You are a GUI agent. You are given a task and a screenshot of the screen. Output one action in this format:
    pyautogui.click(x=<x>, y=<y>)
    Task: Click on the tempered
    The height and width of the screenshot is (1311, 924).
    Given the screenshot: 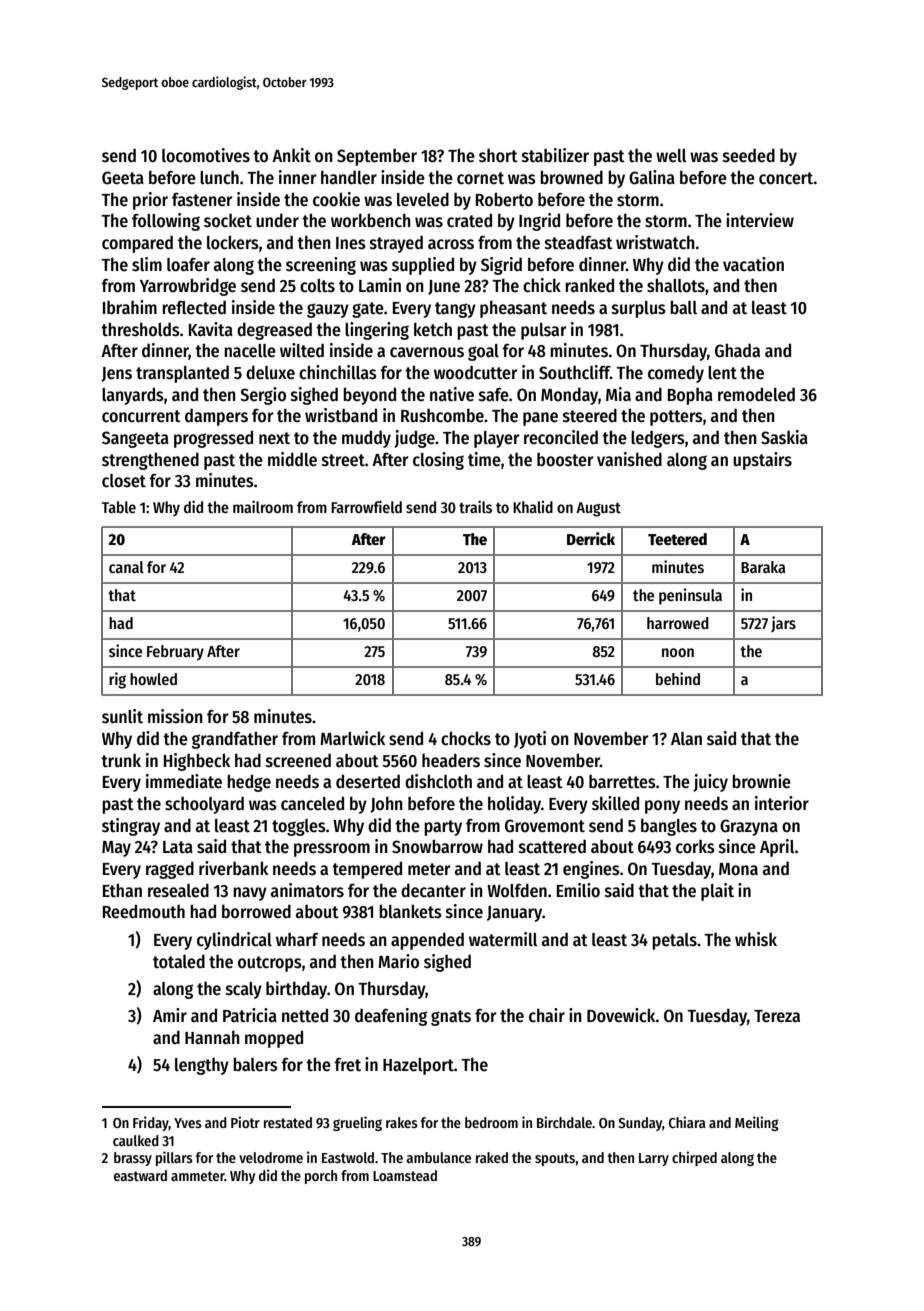 What is the action you would take?
    pyautogui.click(x=367, y=870)
